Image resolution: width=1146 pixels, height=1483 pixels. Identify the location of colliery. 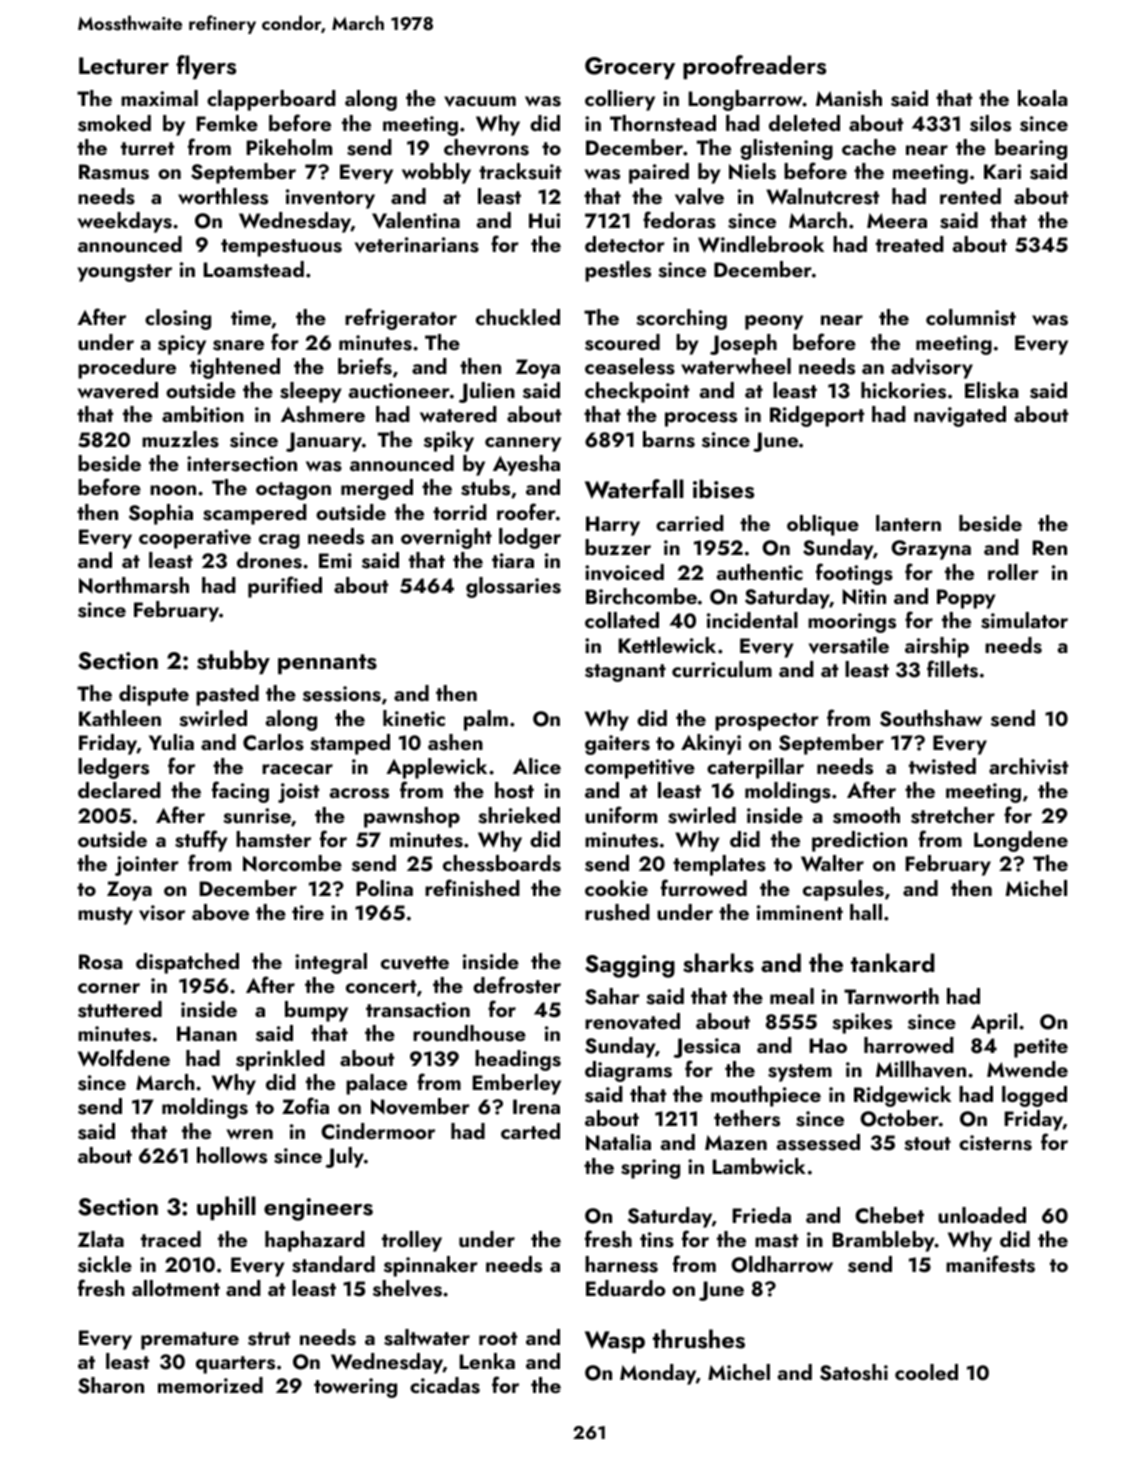
(620, 100).
